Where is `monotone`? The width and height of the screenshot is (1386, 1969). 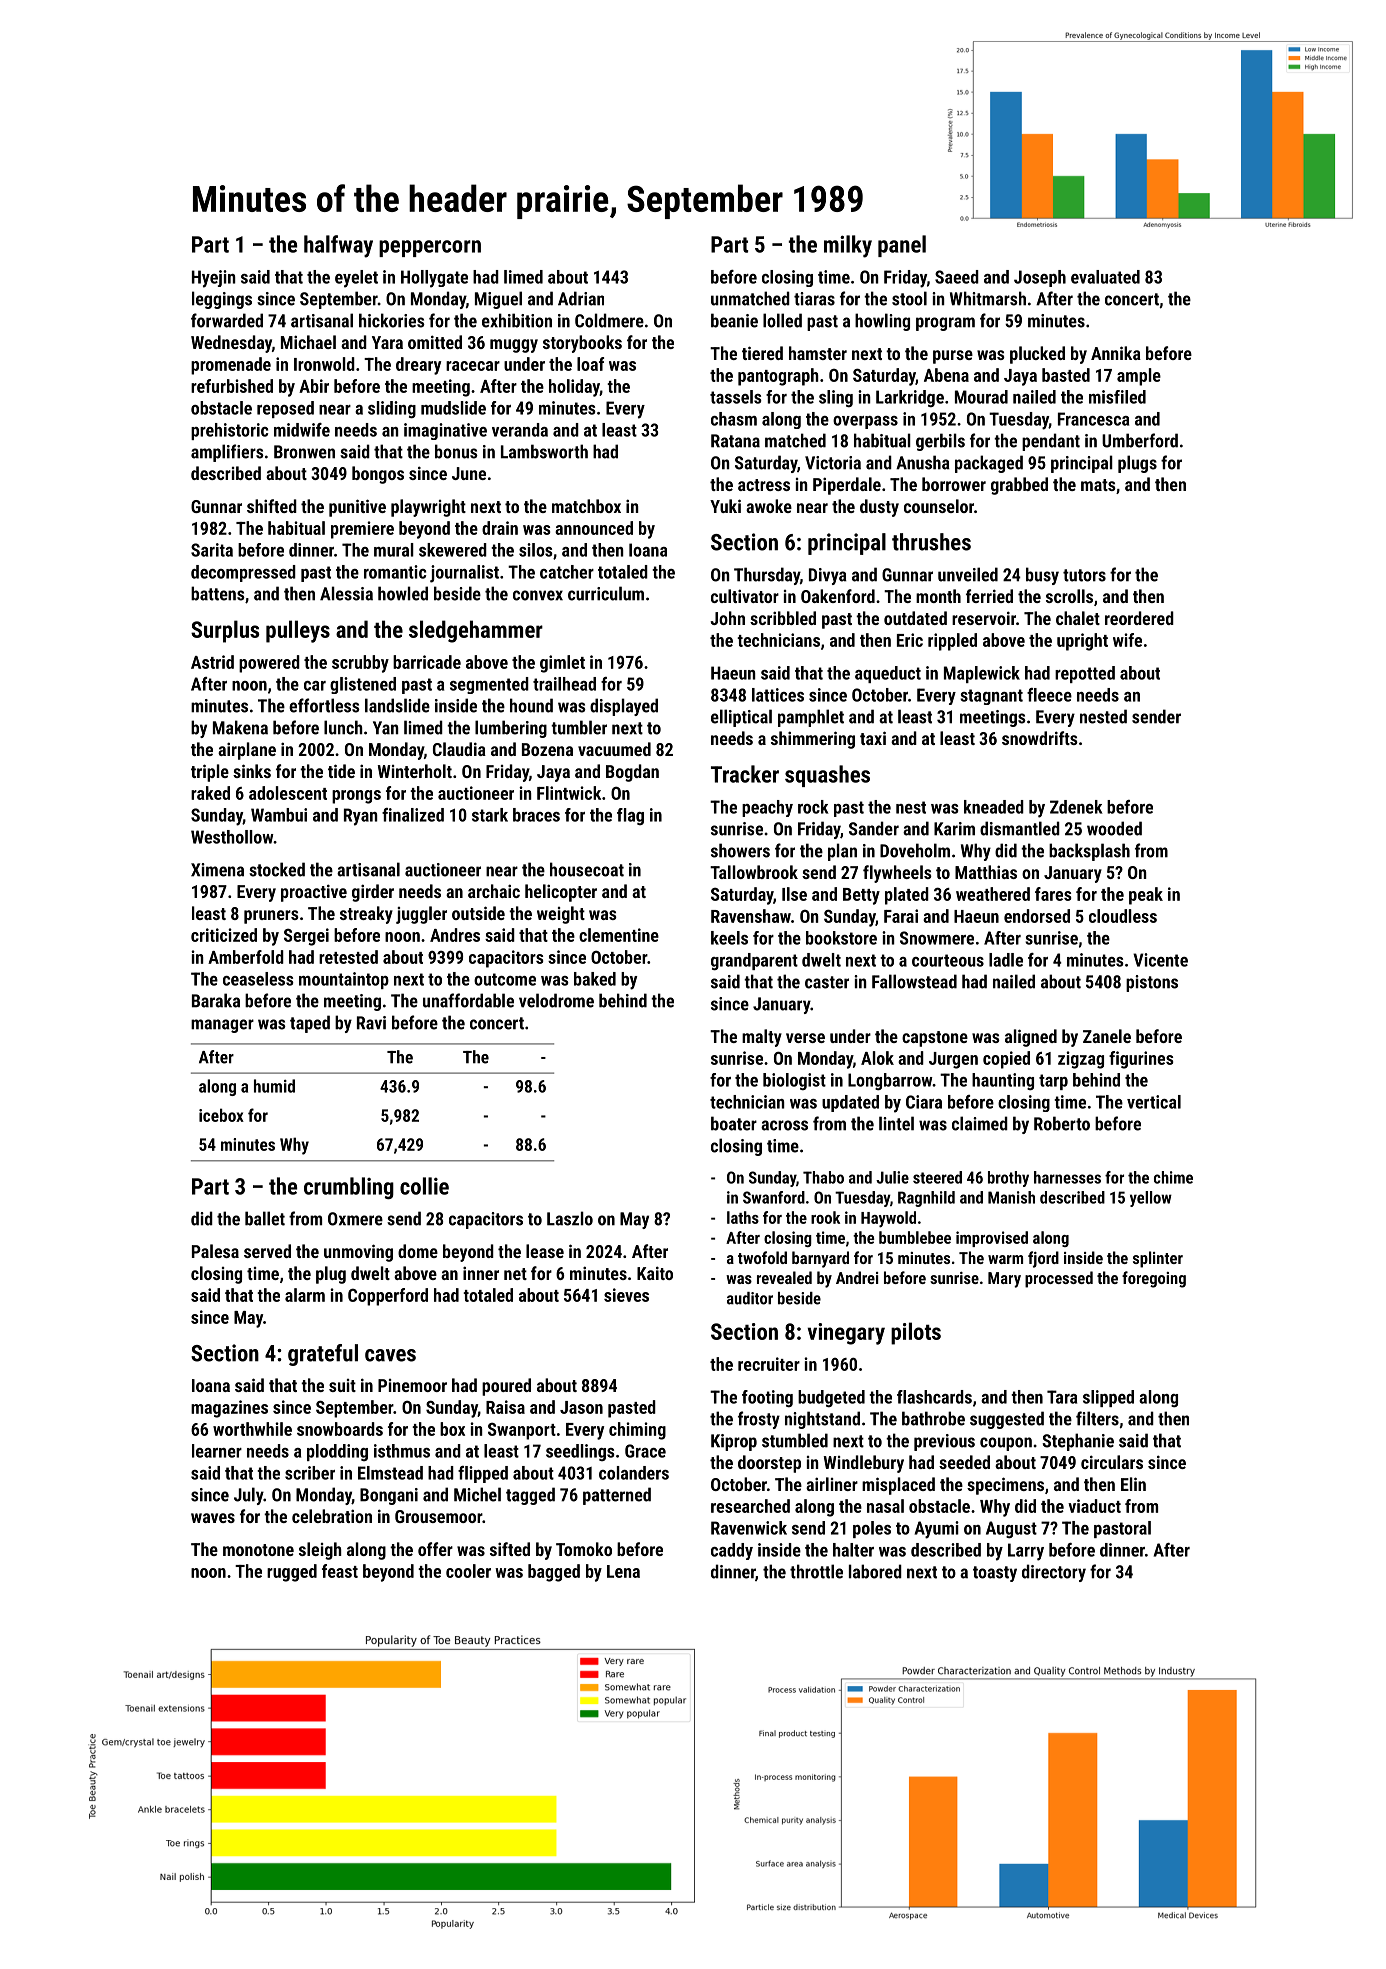
monotone is located at coordinates (258, 1550).
